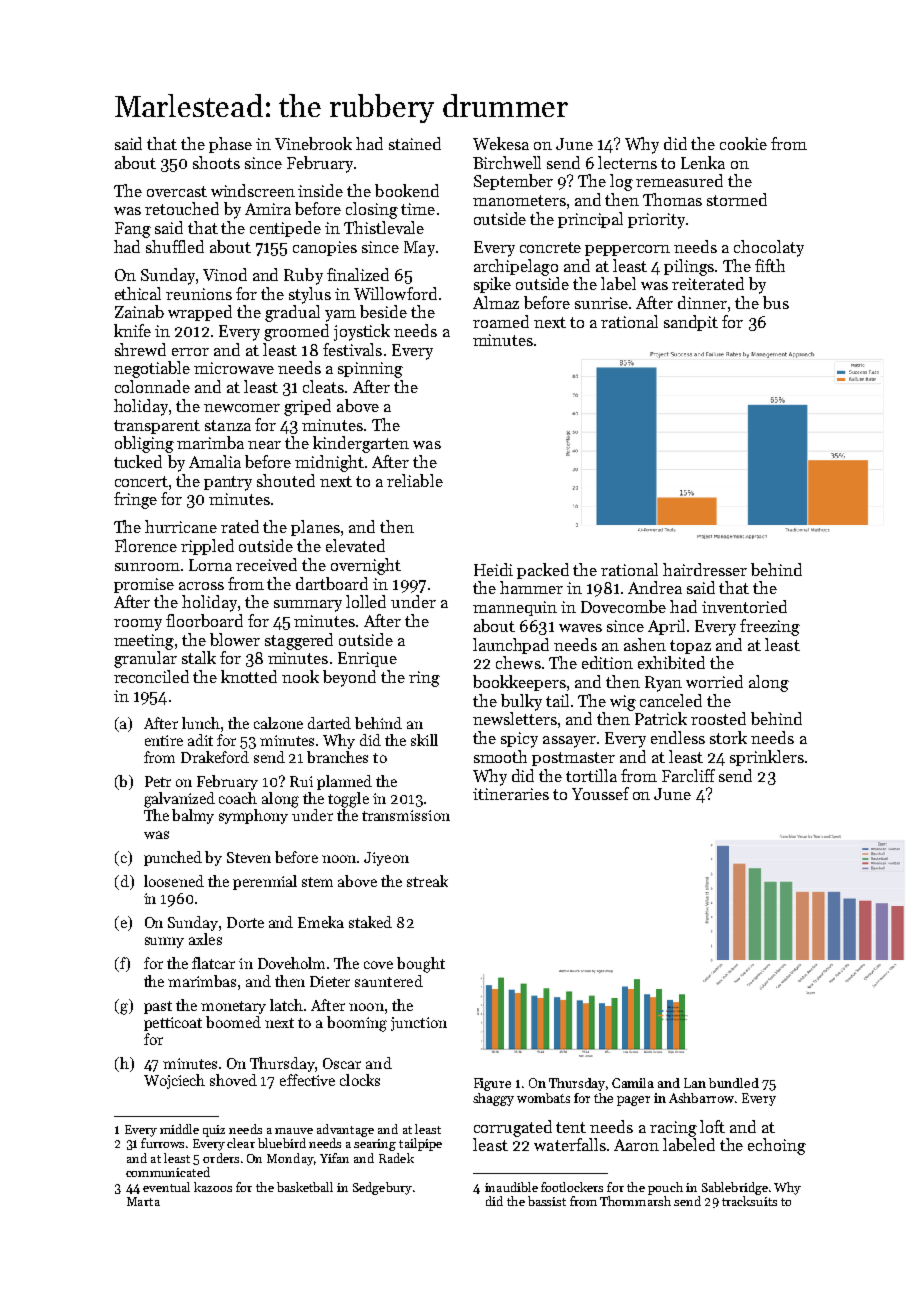 Image resolution: width=924 pixels, height=1308 pixels. Describe the element at coordinates (511, 1187) in the image. I see `inaudible` at that location.
